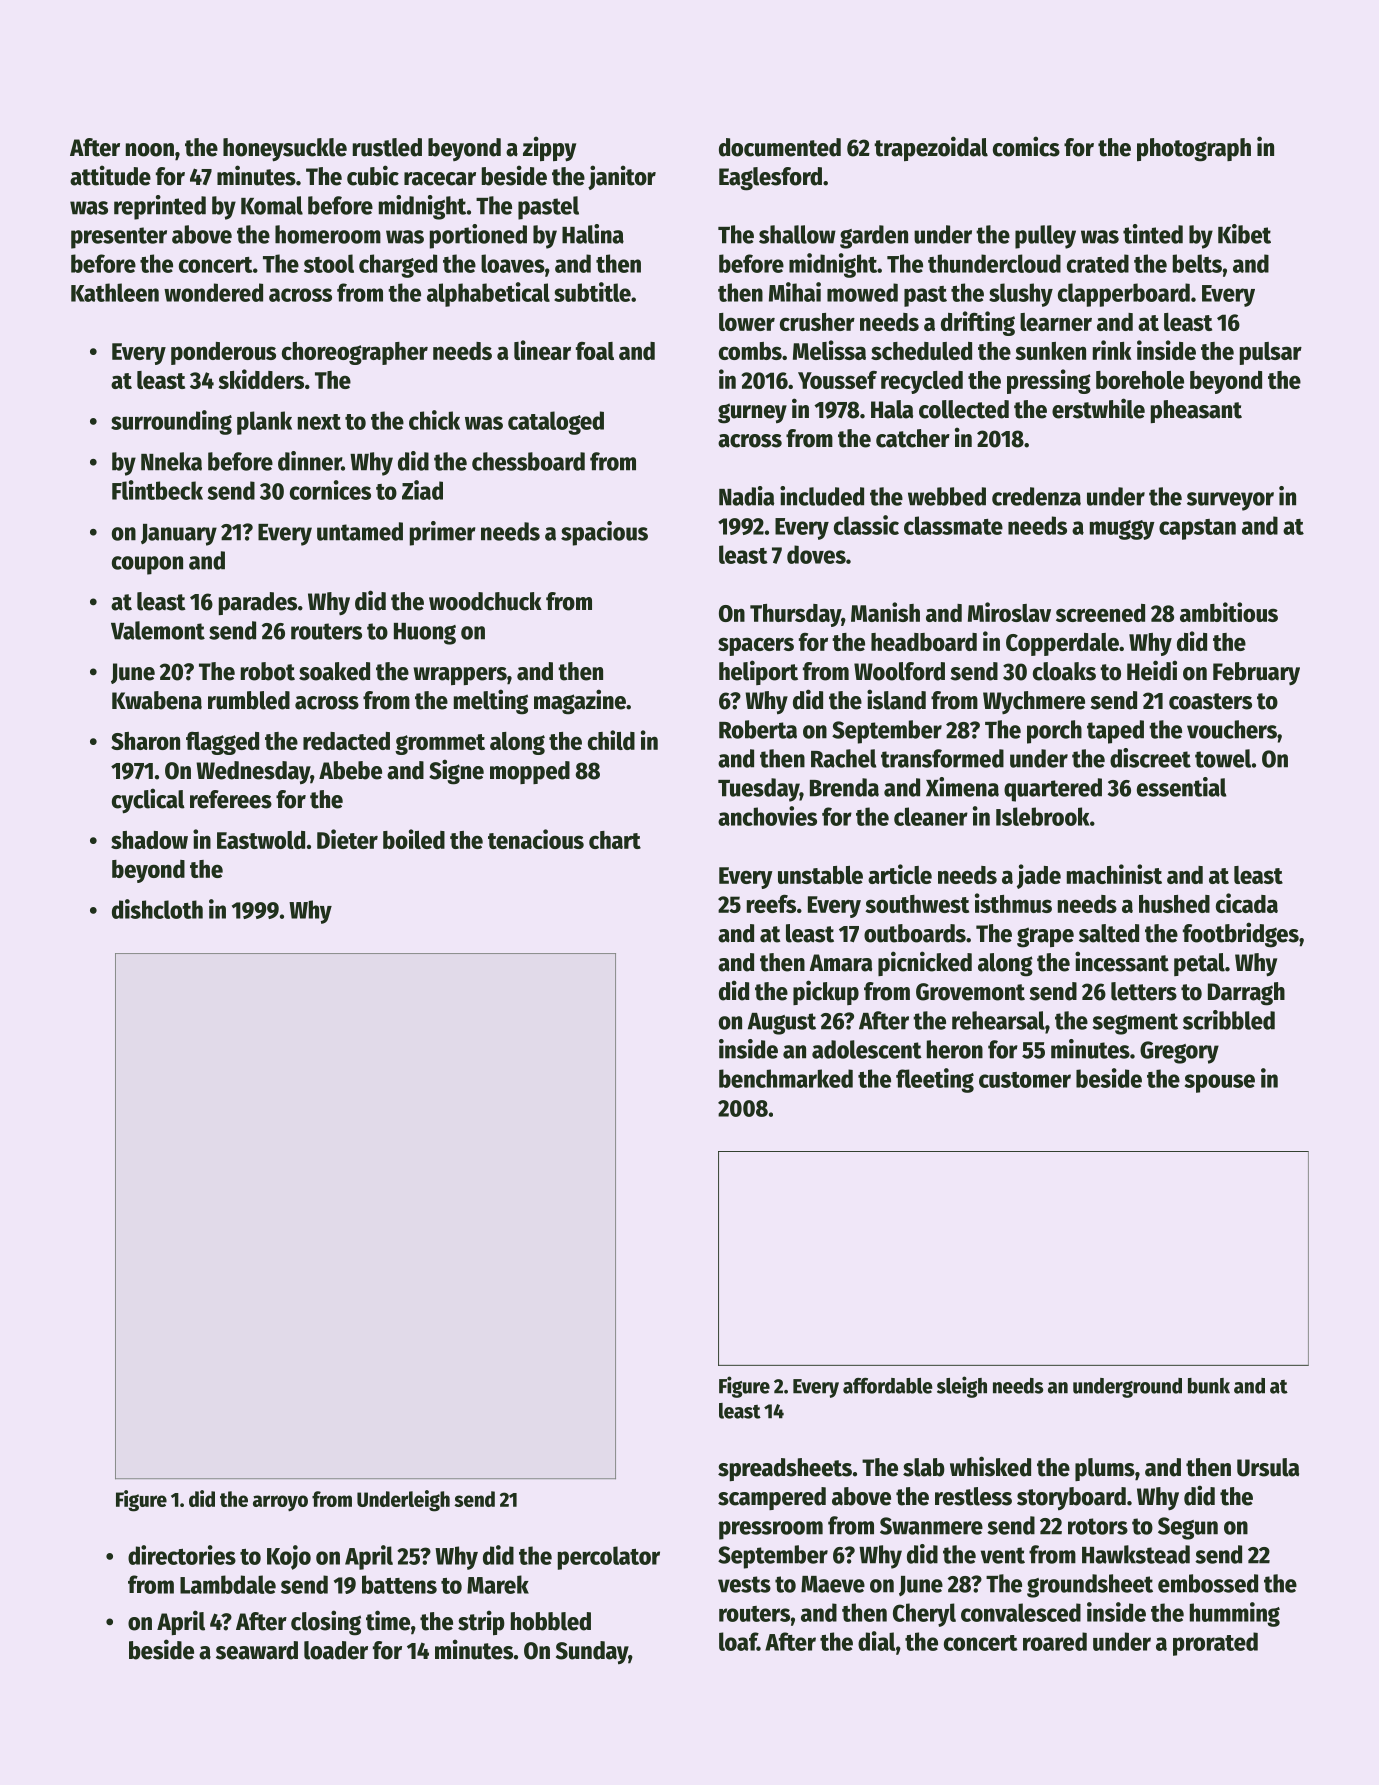 The image size is (1379, 1785). What do you see at coordinates (738, 1641) in the document?
I see `loaf` at bounding box center [738, 1641].
